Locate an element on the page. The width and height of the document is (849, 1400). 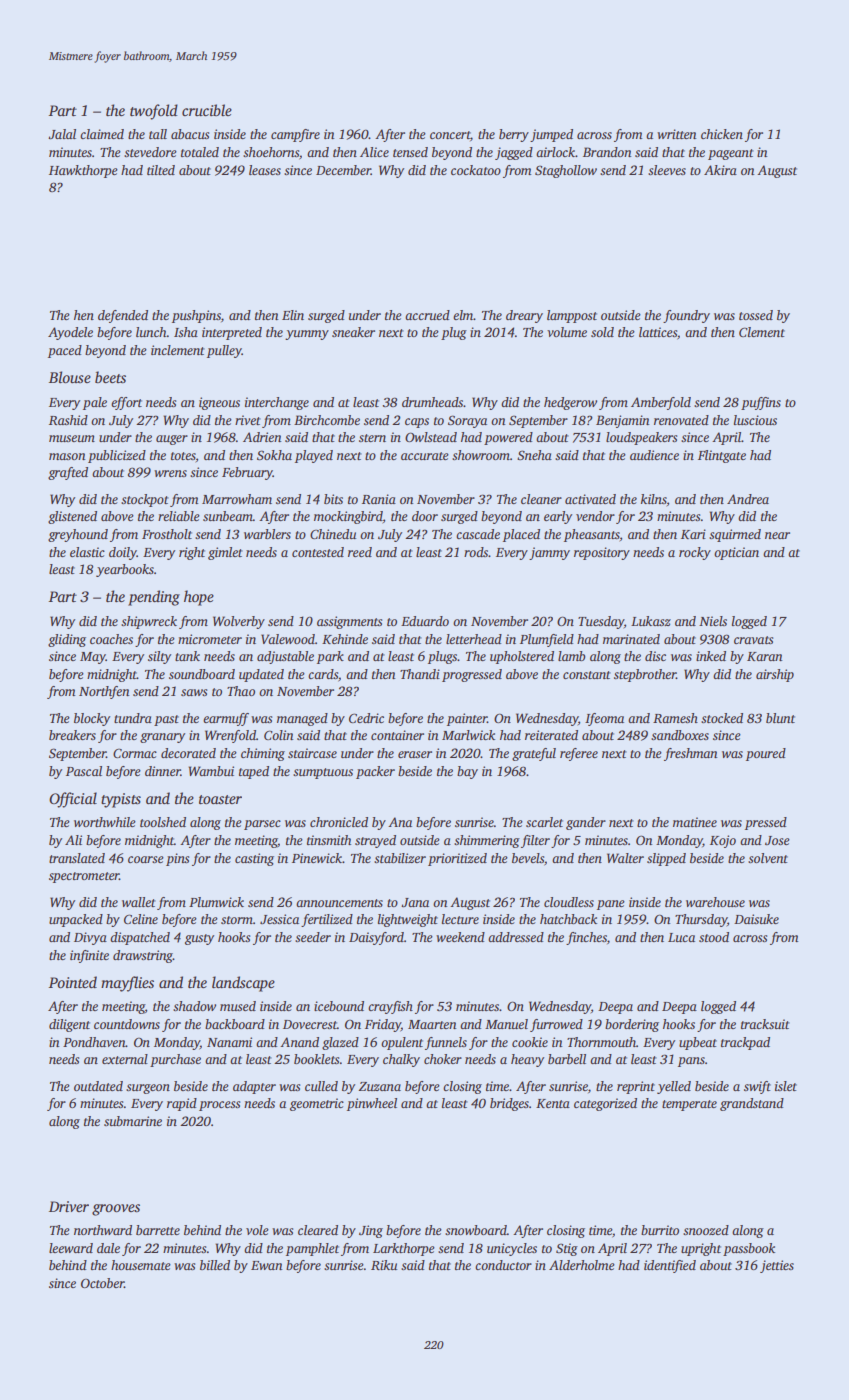
bridges is located at coordinates (509, 1104).
